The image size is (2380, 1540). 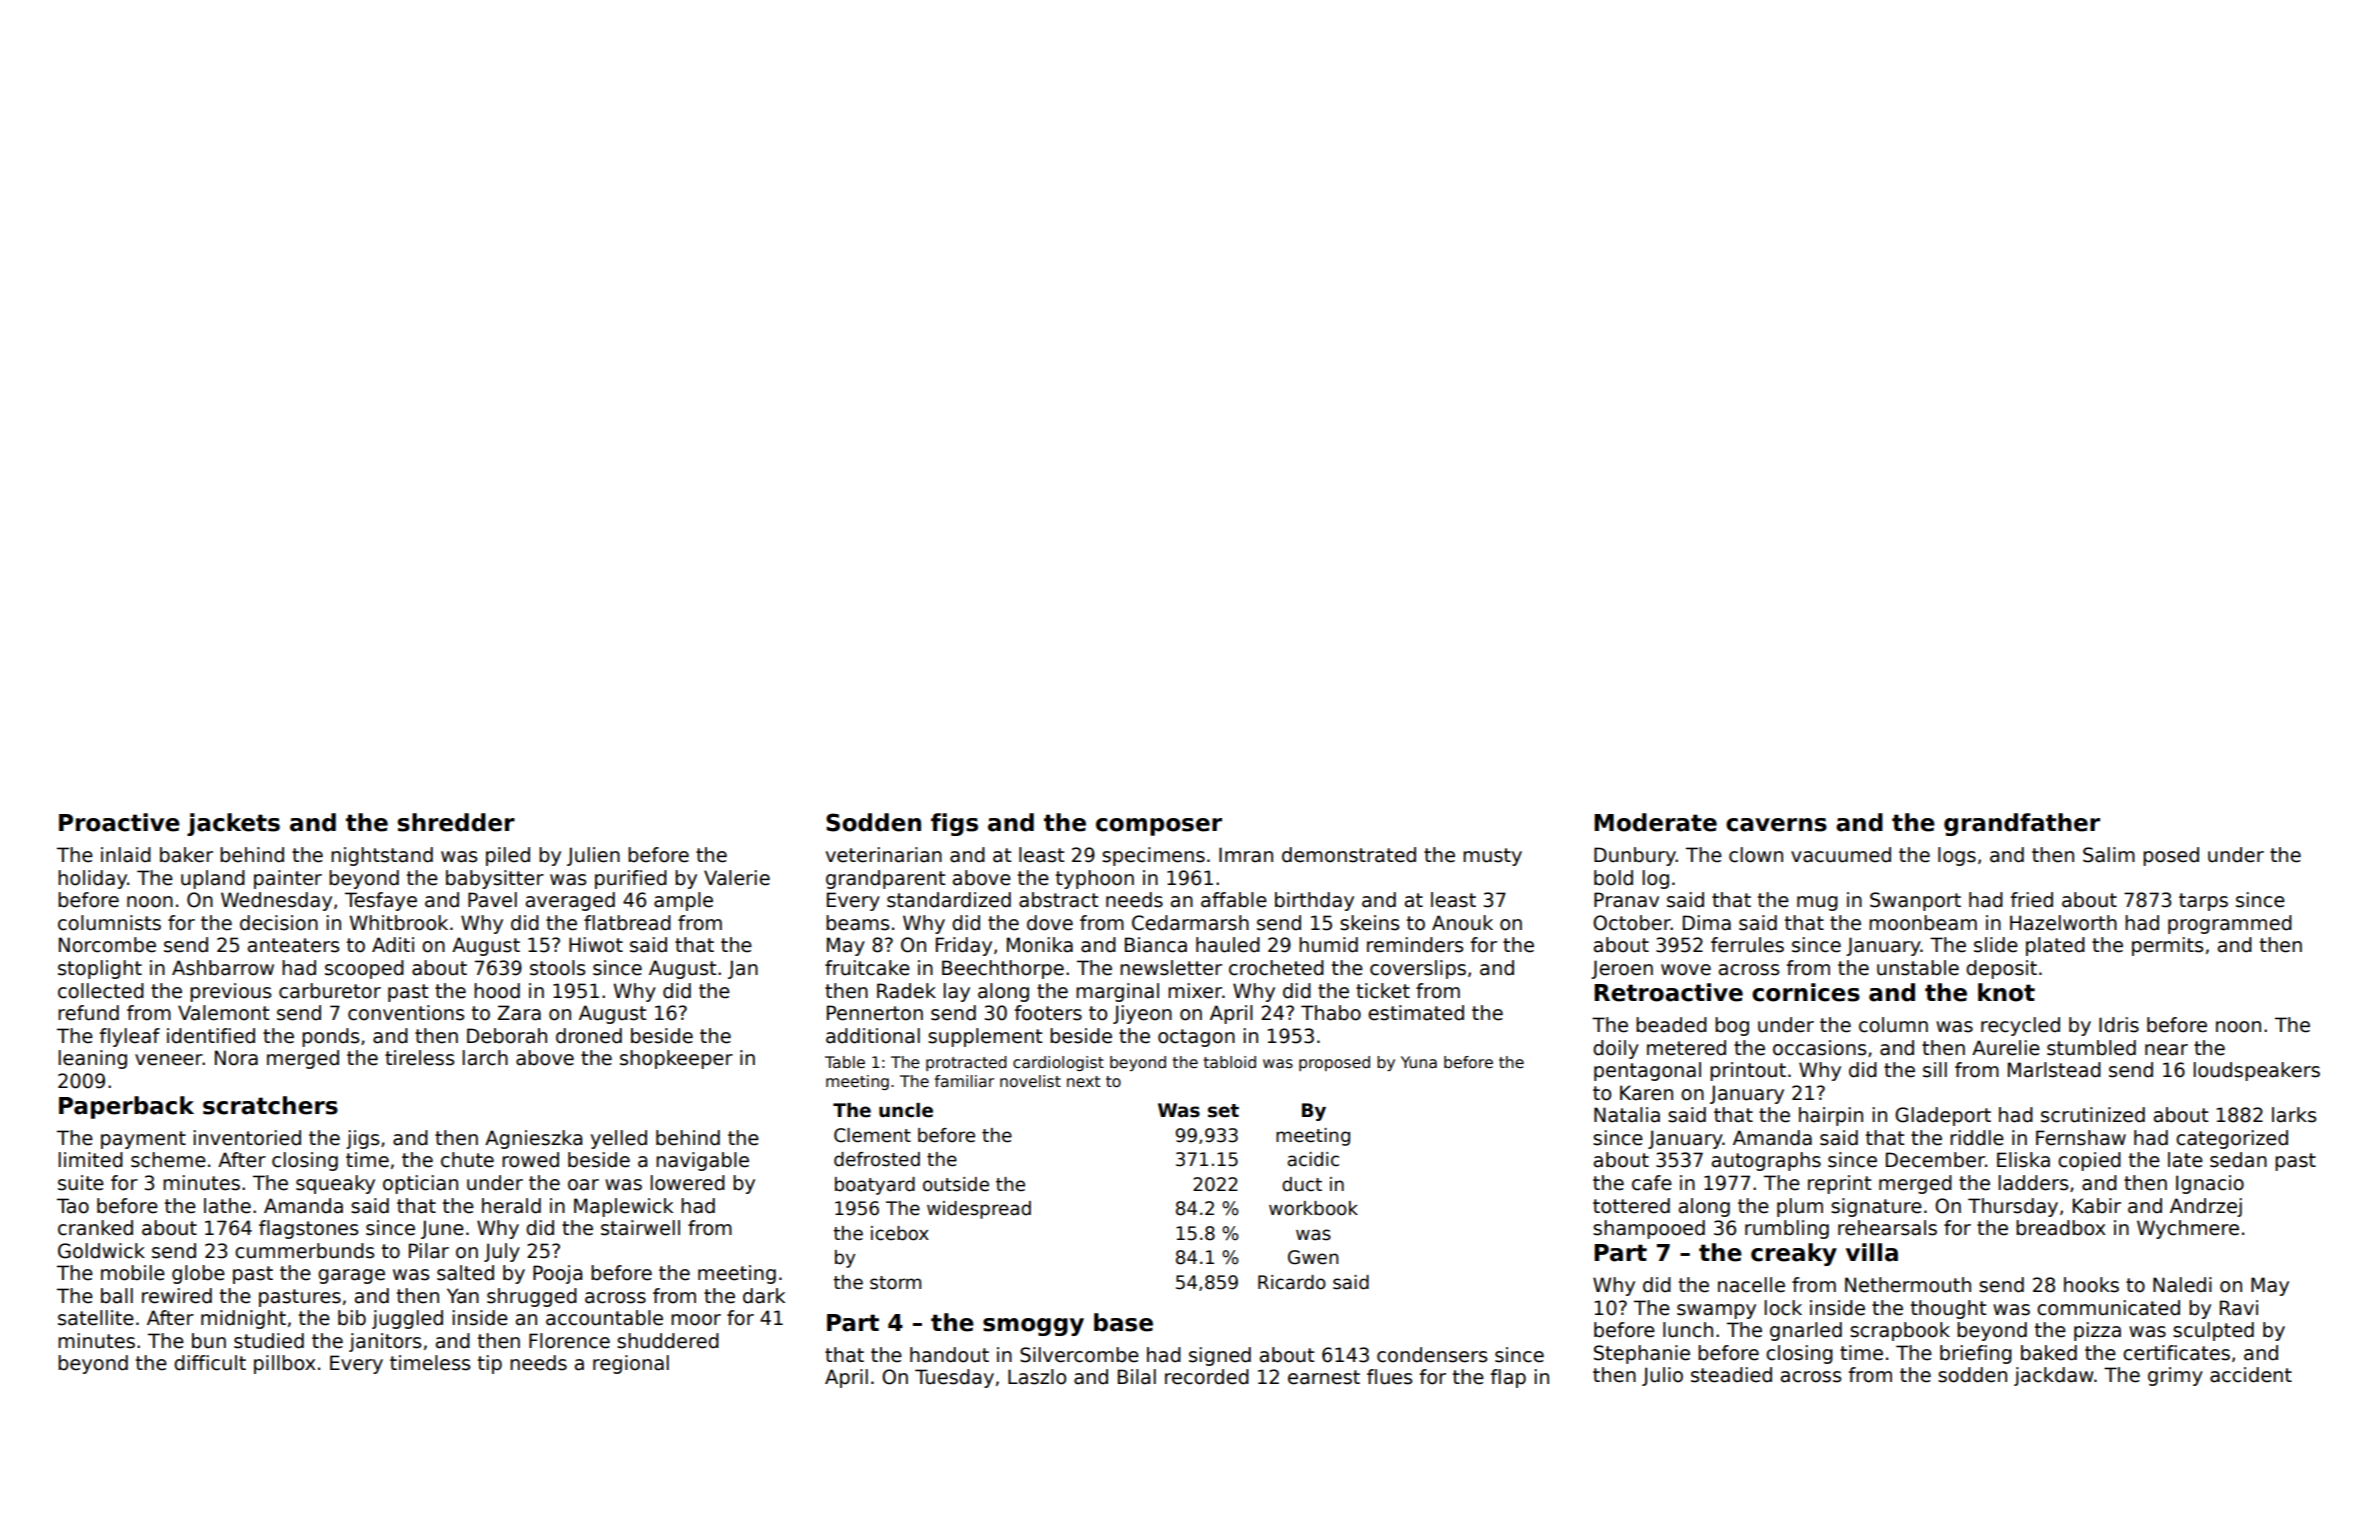 I want to click on jackets, so click(x=233, y=824).
